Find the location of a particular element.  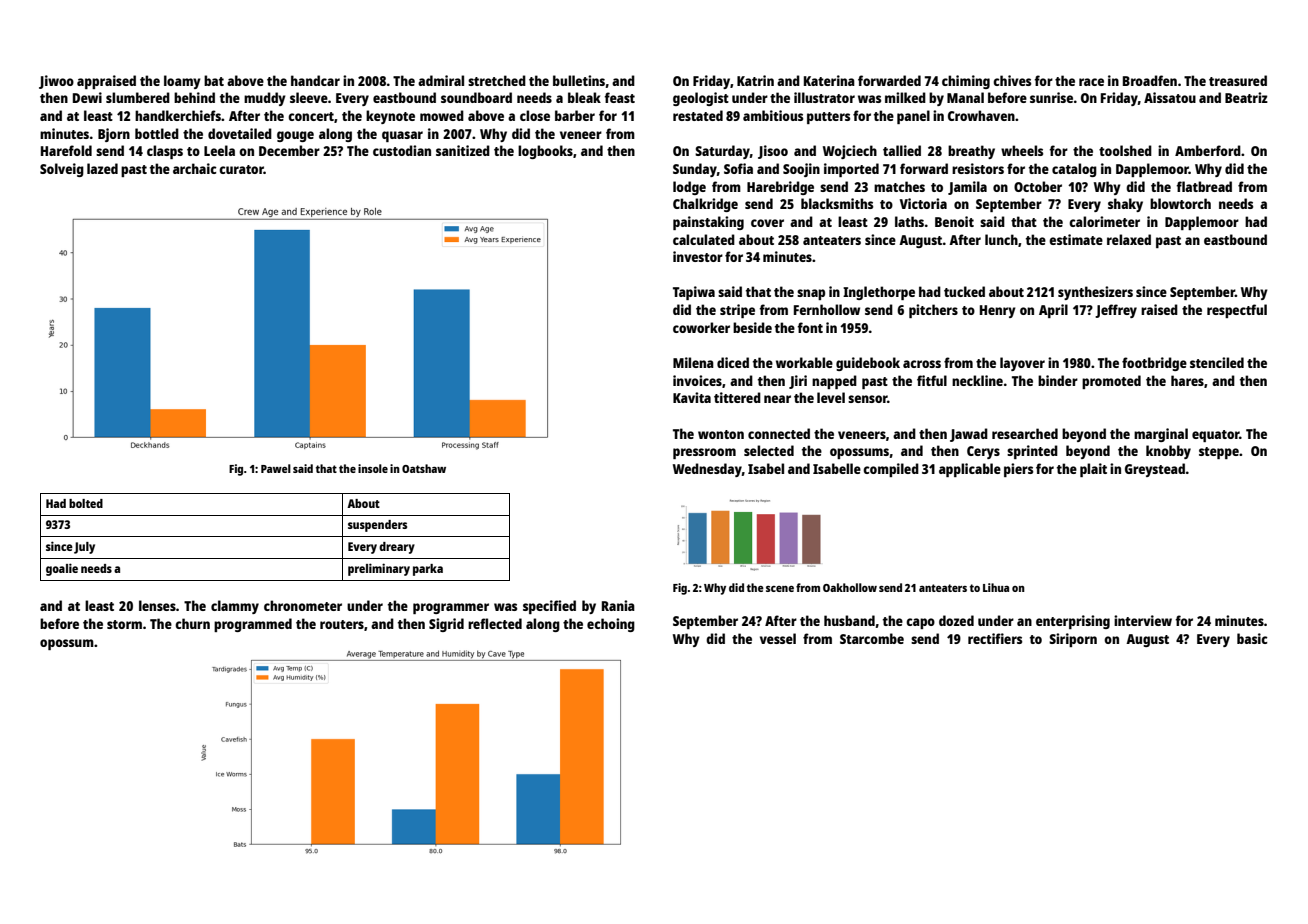

Pawel is located at coordinates (276, 468).
